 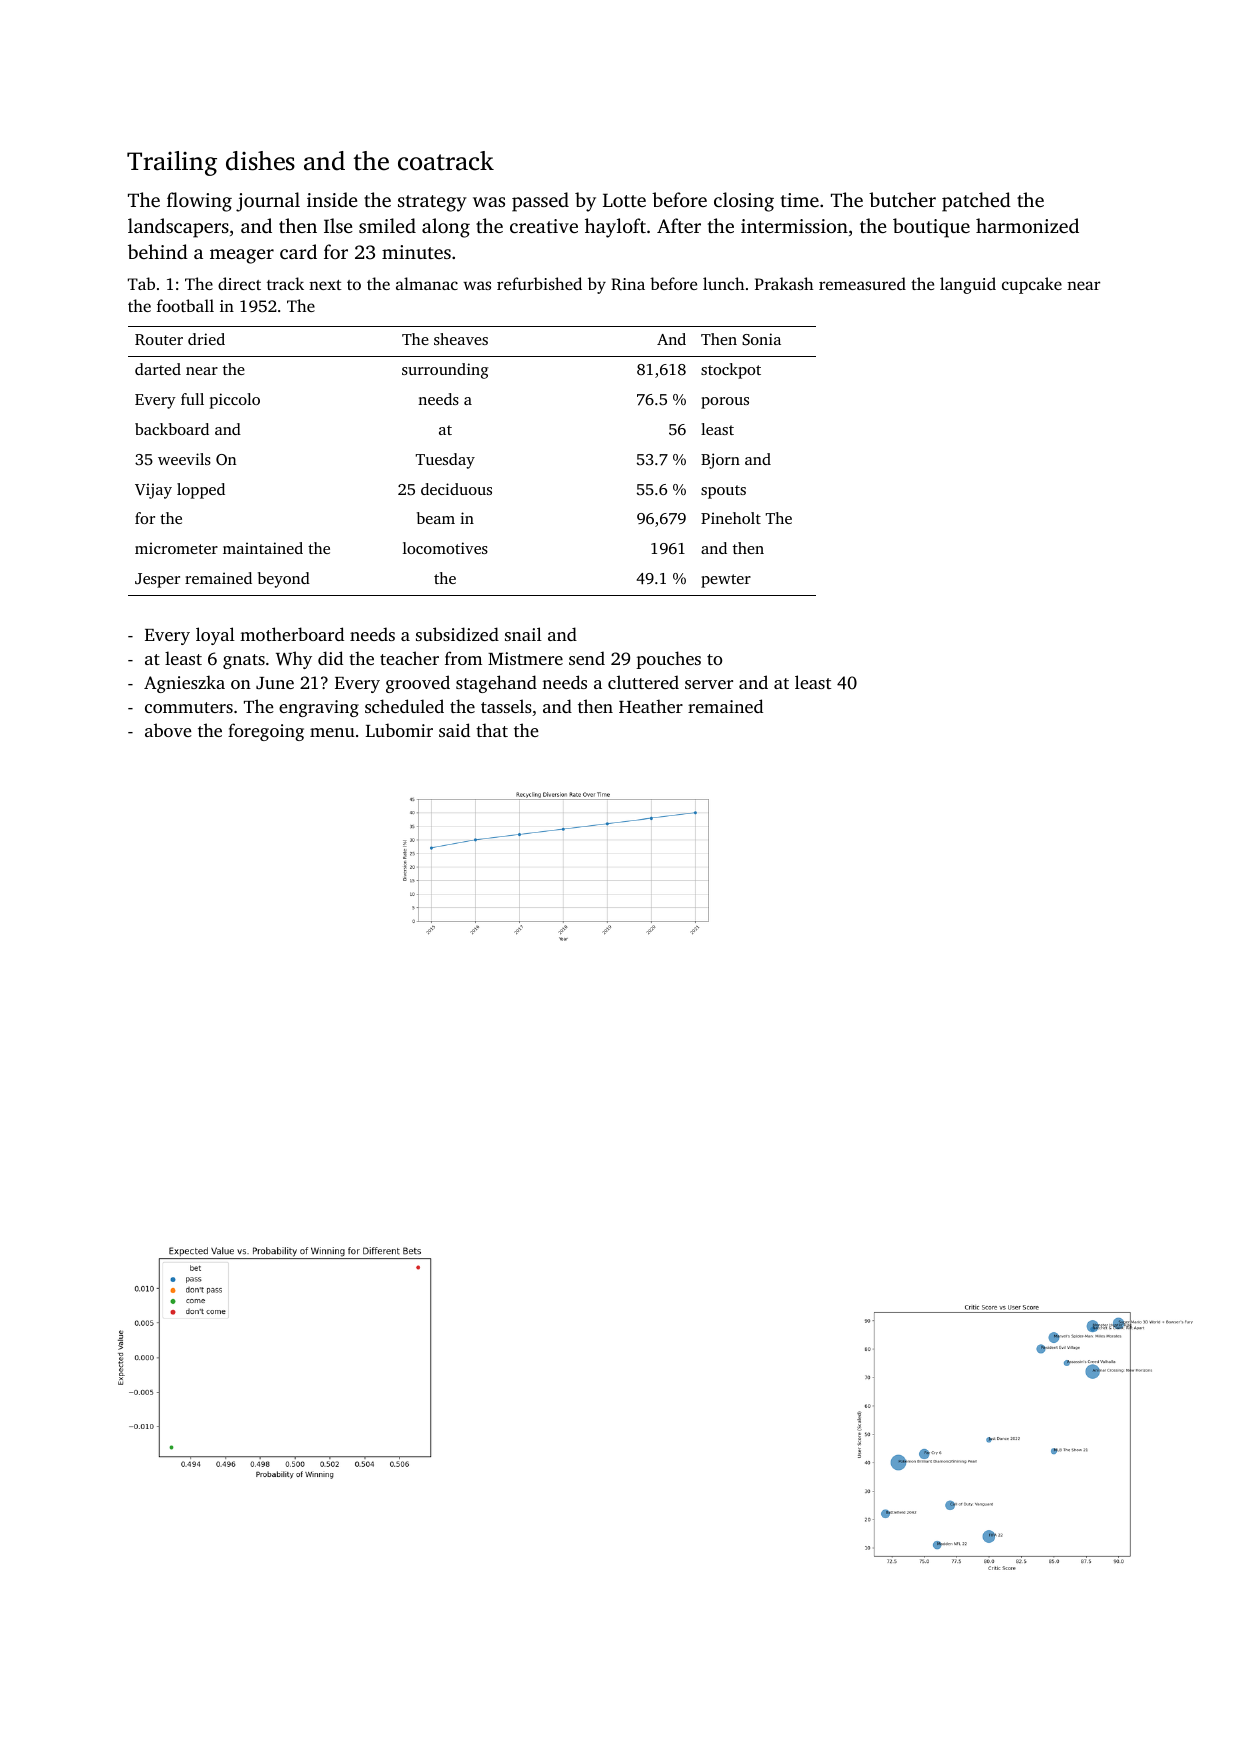 I want to click on Pineholt, so click(x=731, y=518).
